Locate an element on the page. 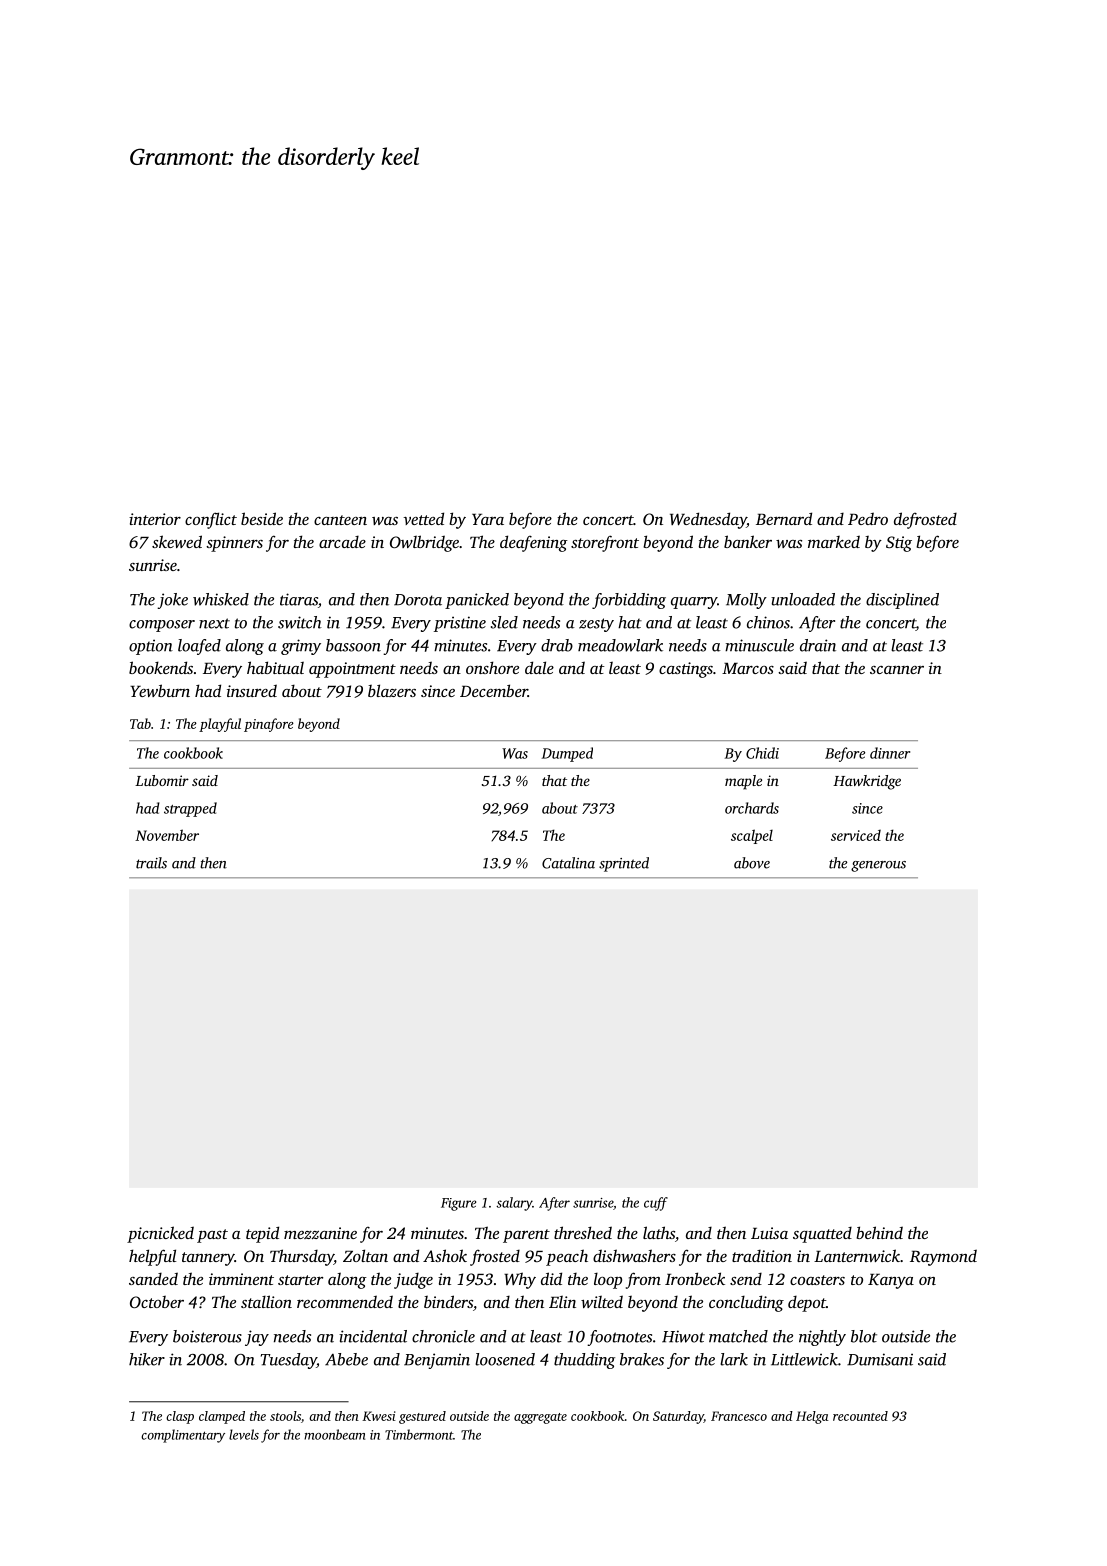 This document has height=1566, width=1107. Lubomir is located at coordinates (162, 780).
